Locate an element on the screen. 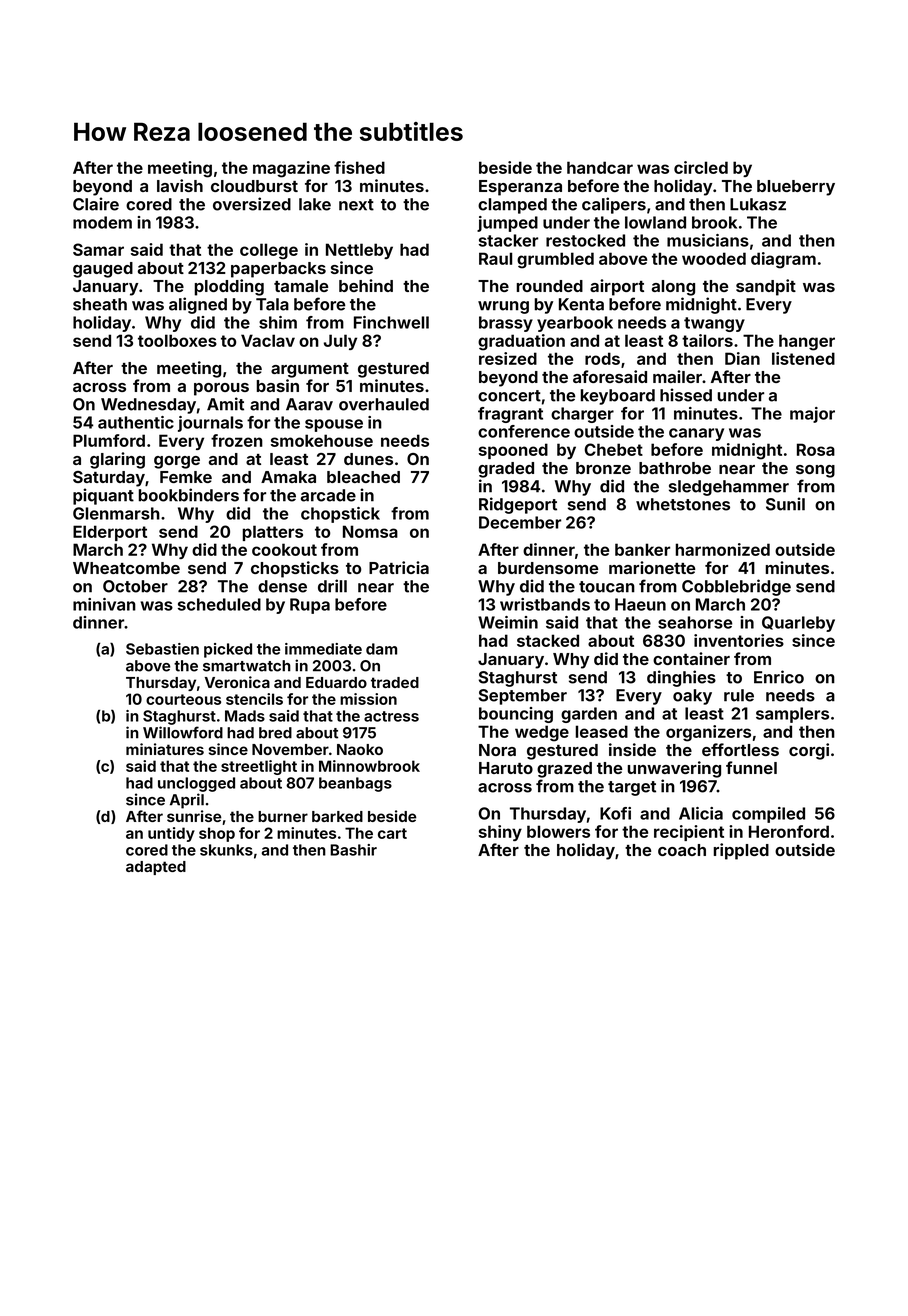  Heronford is located at coordinates (789, 831).
